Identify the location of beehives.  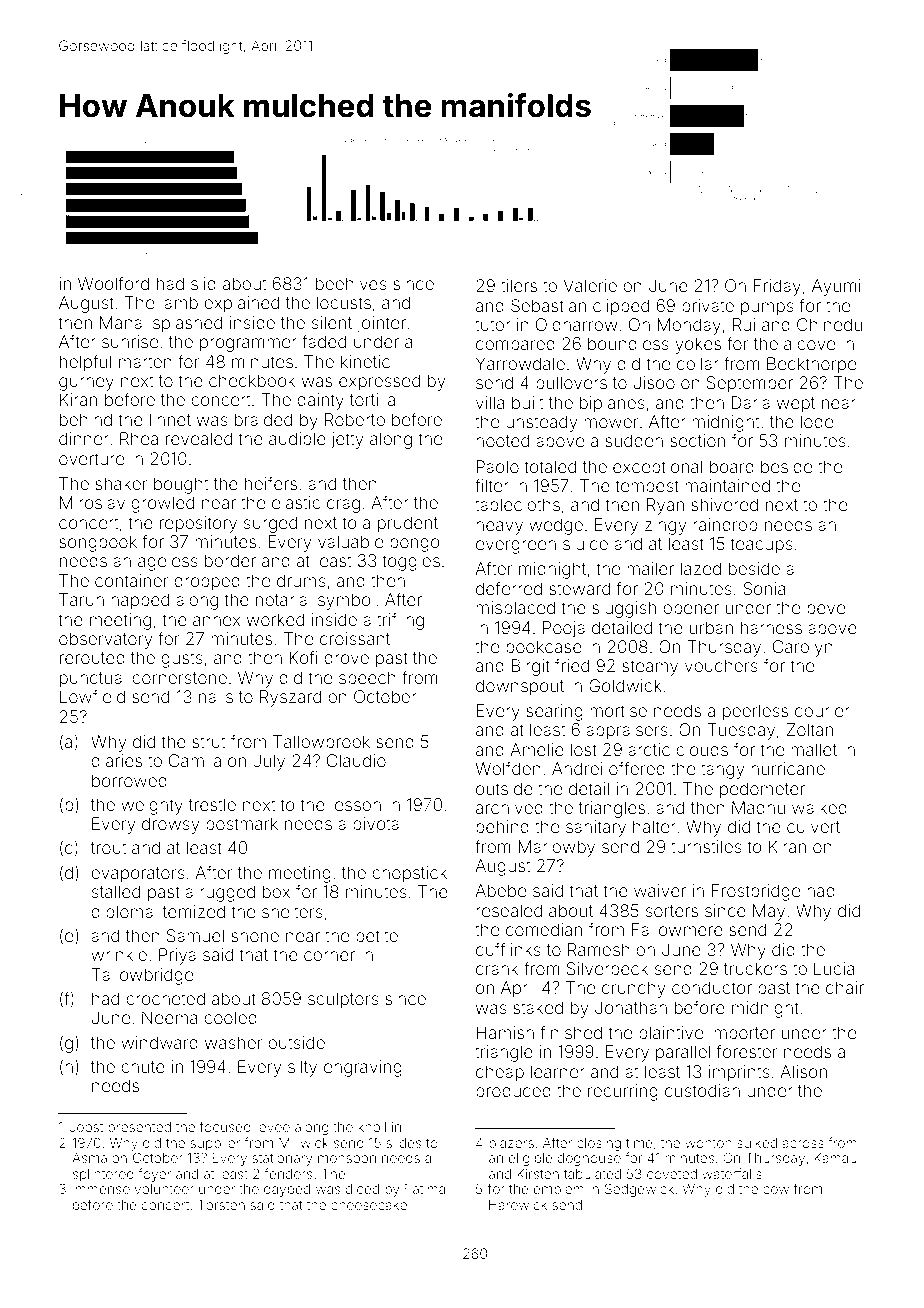
(351, 283).
